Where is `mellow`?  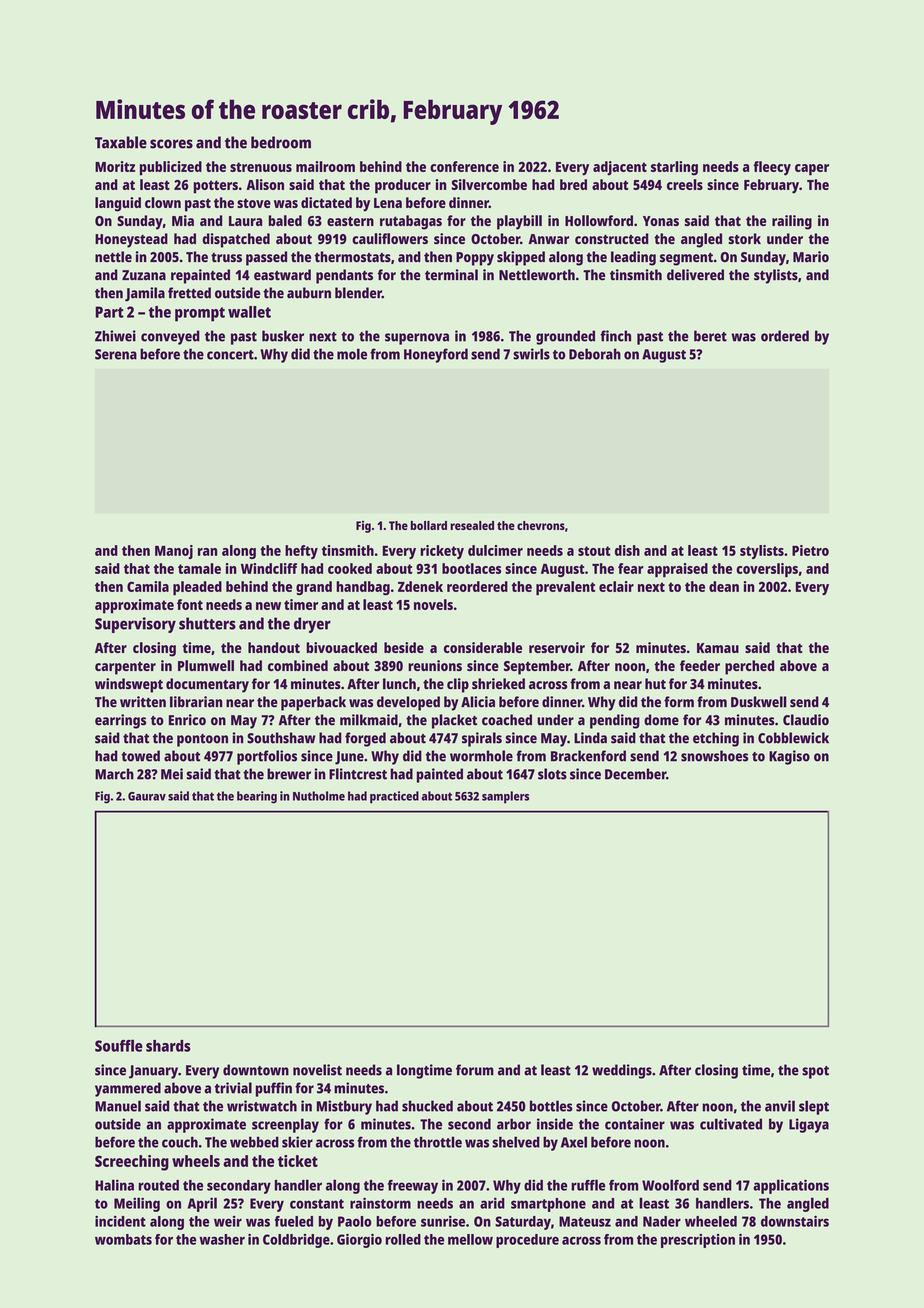 mellow is located at coordinates (470, 1239).
